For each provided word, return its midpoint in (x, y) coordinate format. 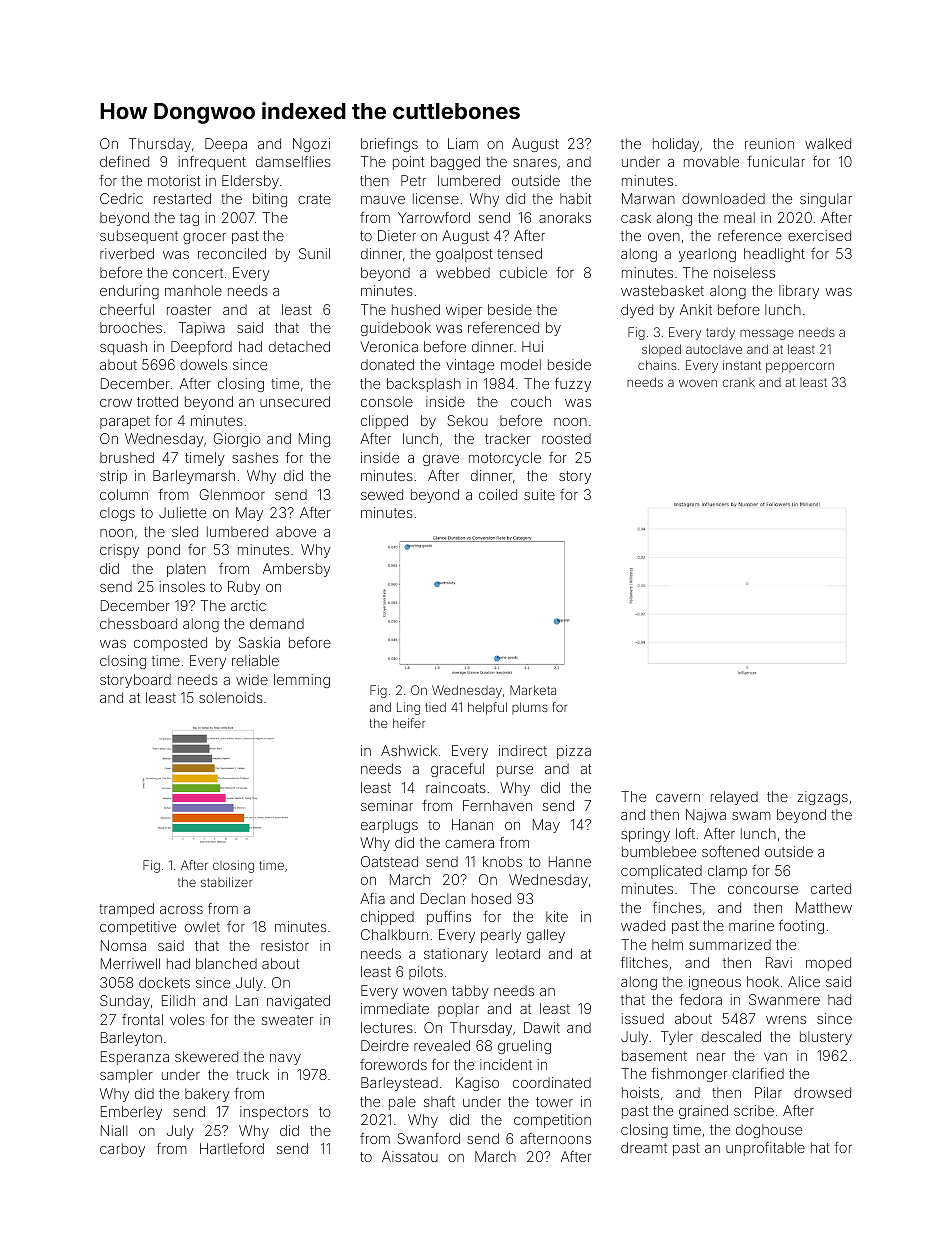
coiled (498, 494)
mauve (383, 200)
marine (751, 925)
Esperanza (135, 1058)
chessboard (138, 623)
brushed (127, 457)
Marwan (648, 198)
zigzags (822, 798)
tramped (126, 910)
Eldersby (250, 182)
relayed (734, 798)
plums (530, 708)
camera (469, 844)
